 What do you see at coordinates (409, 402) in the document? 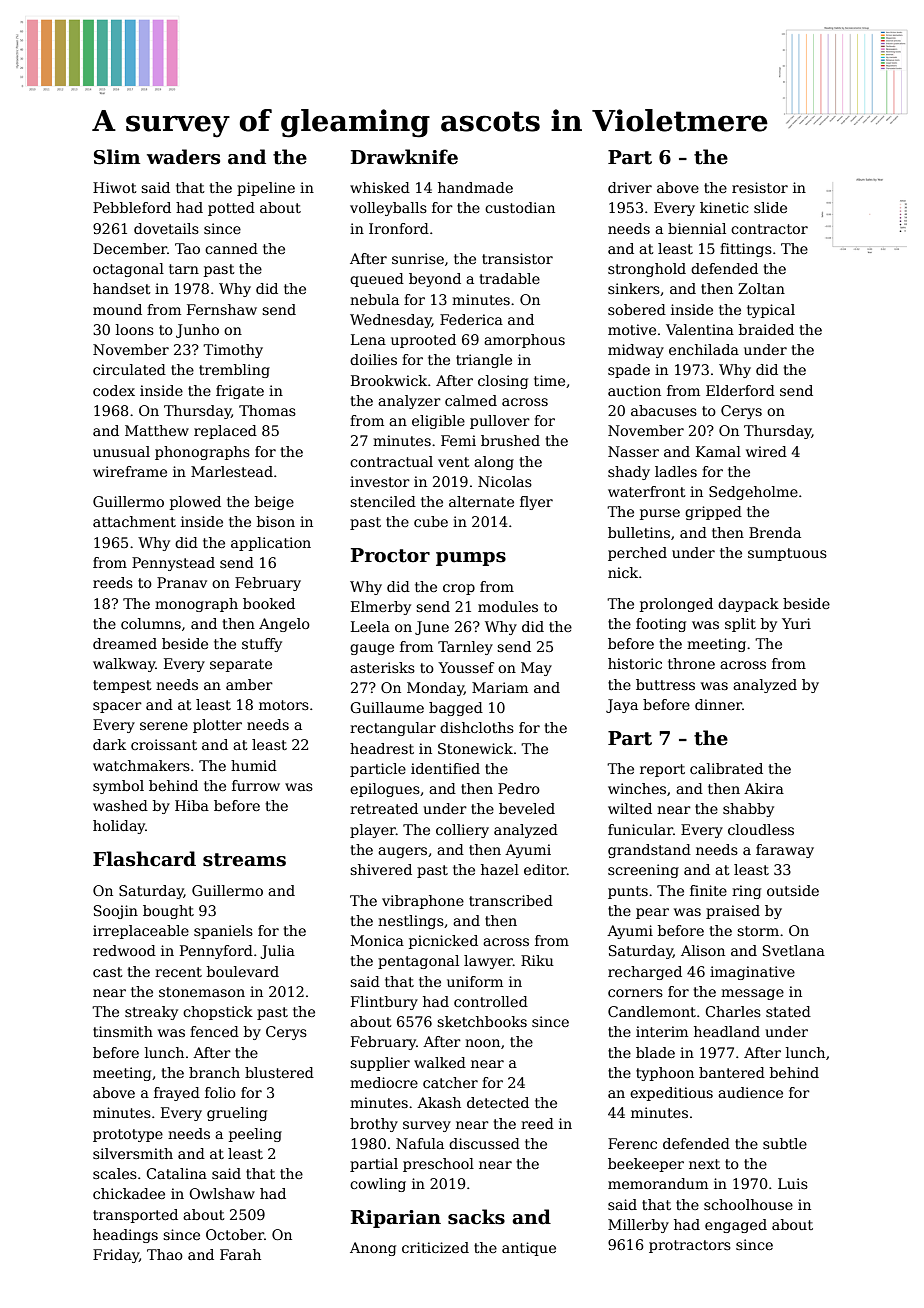
I see `analyzer` at bounding box center [409, 402].
